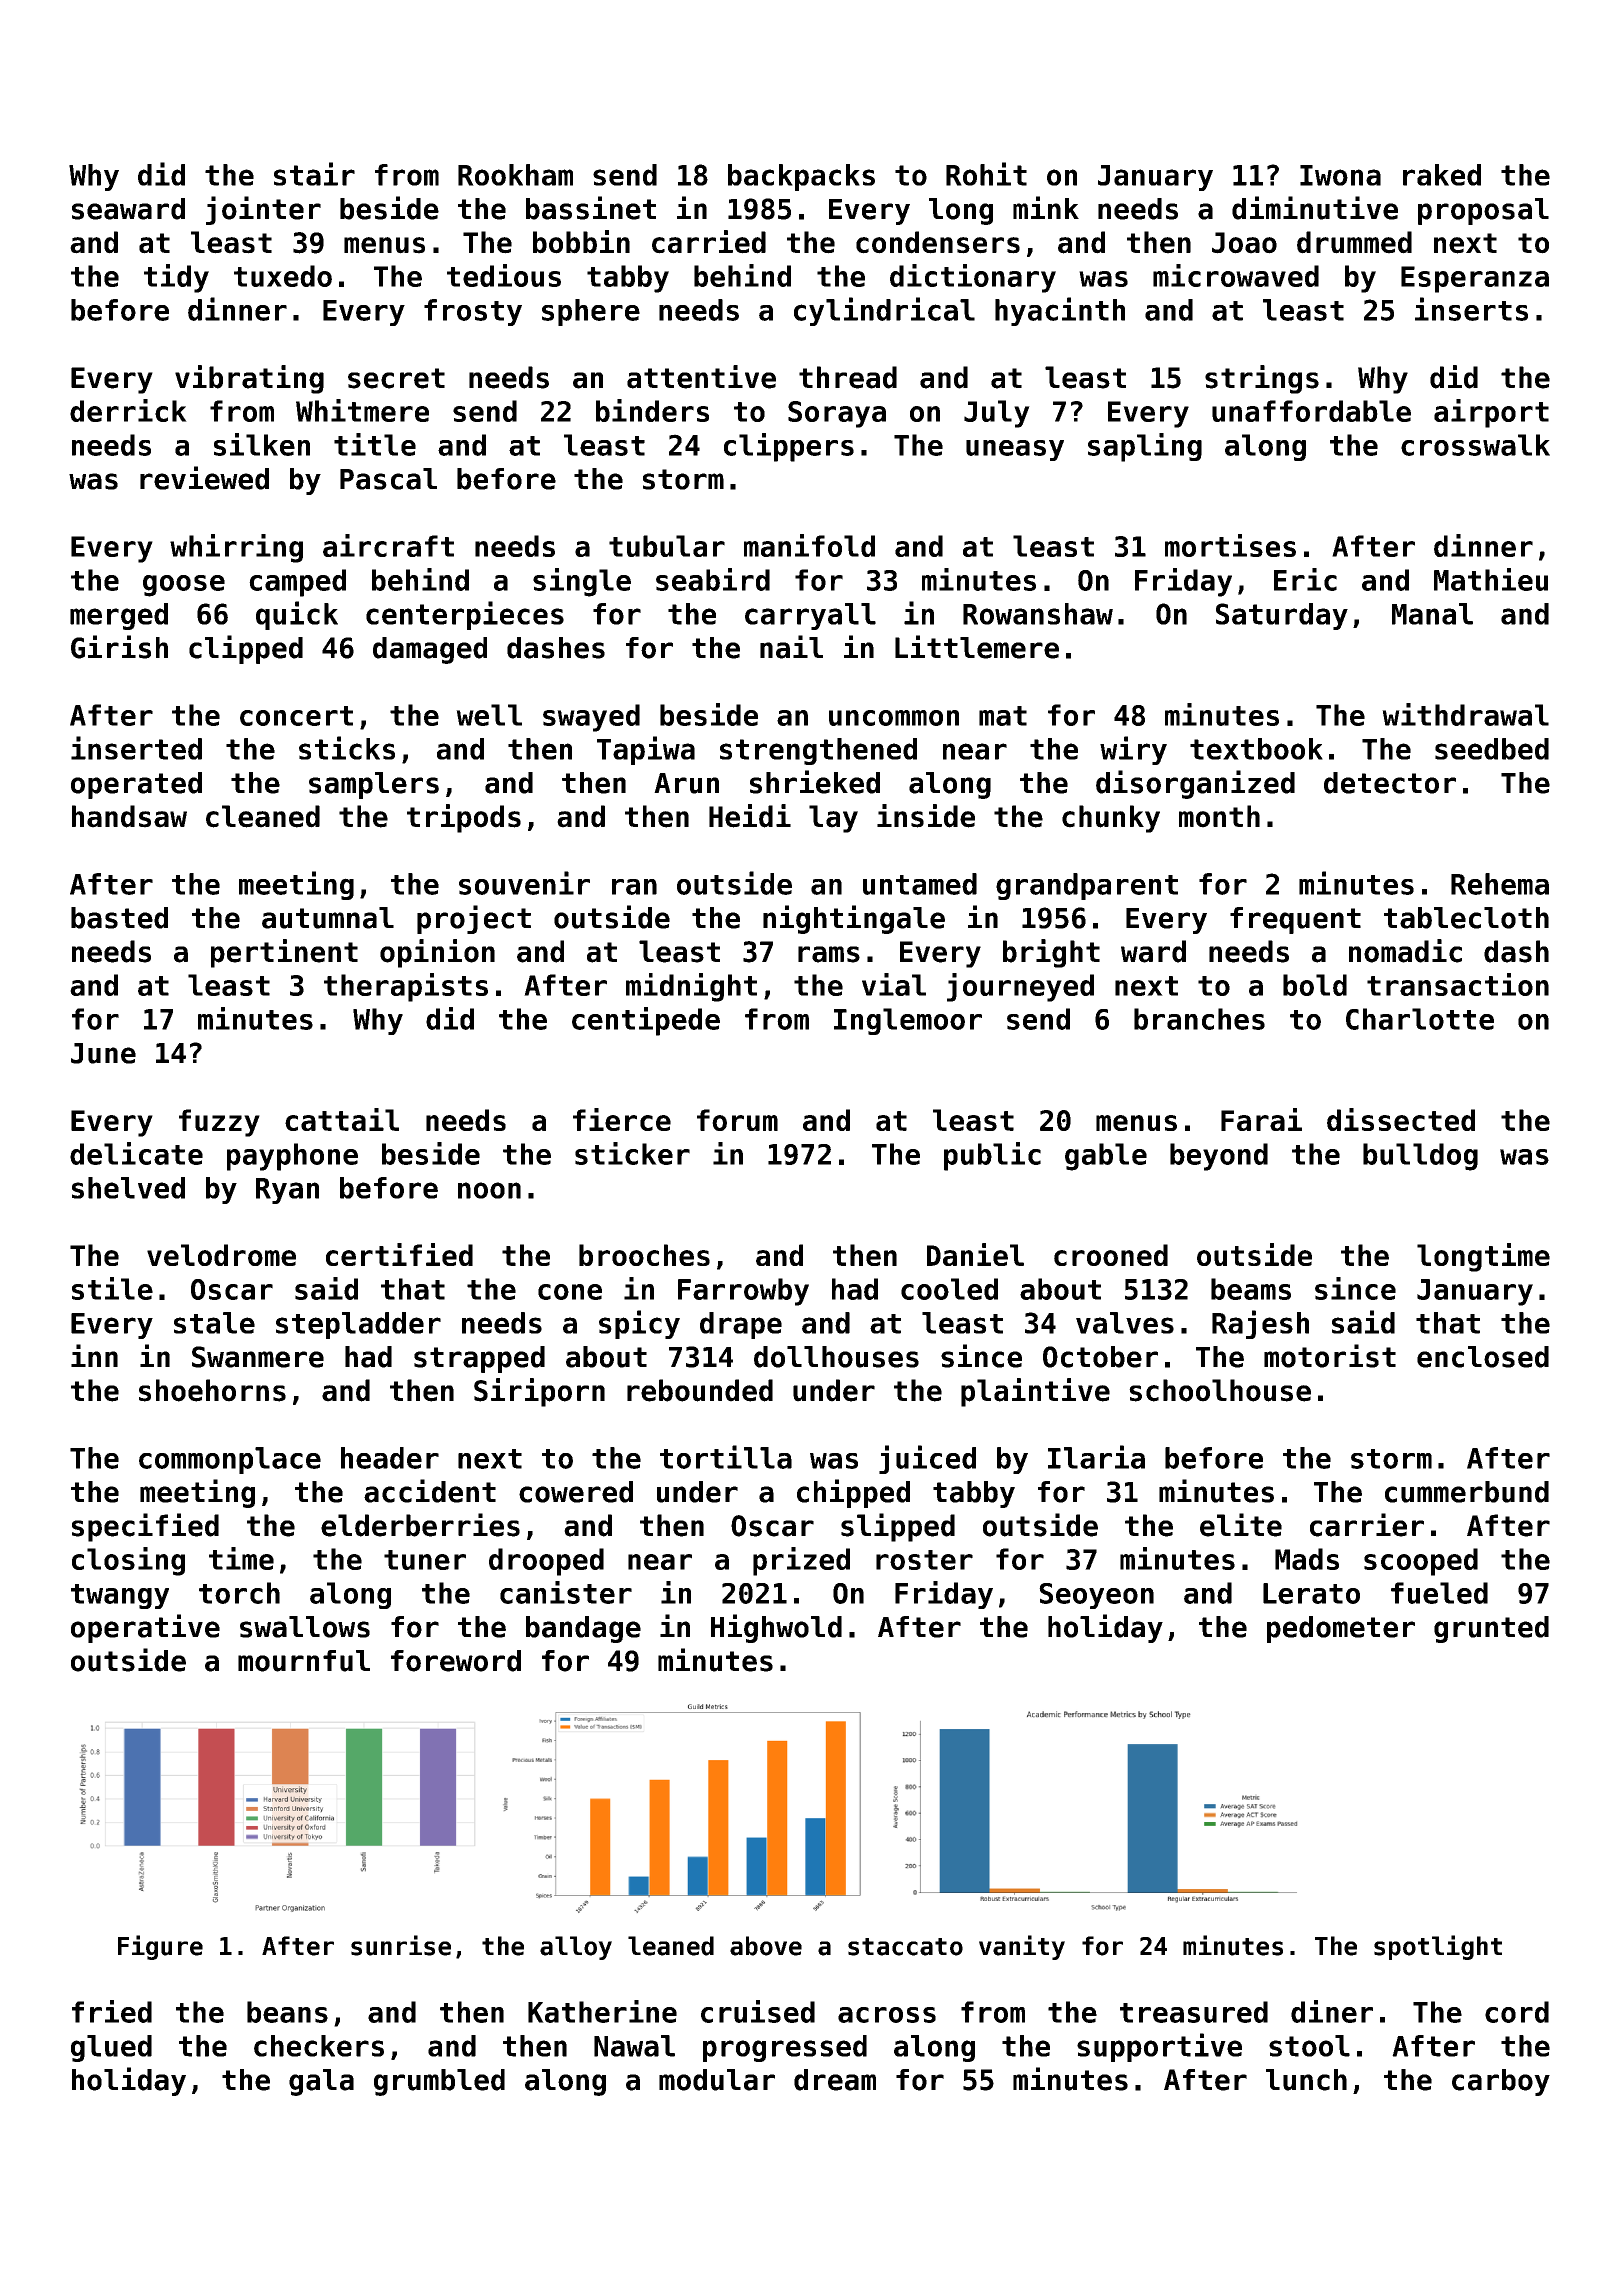 This document has width=1620, height=2292. I want to click on grumbled, so click(439, 2082).
